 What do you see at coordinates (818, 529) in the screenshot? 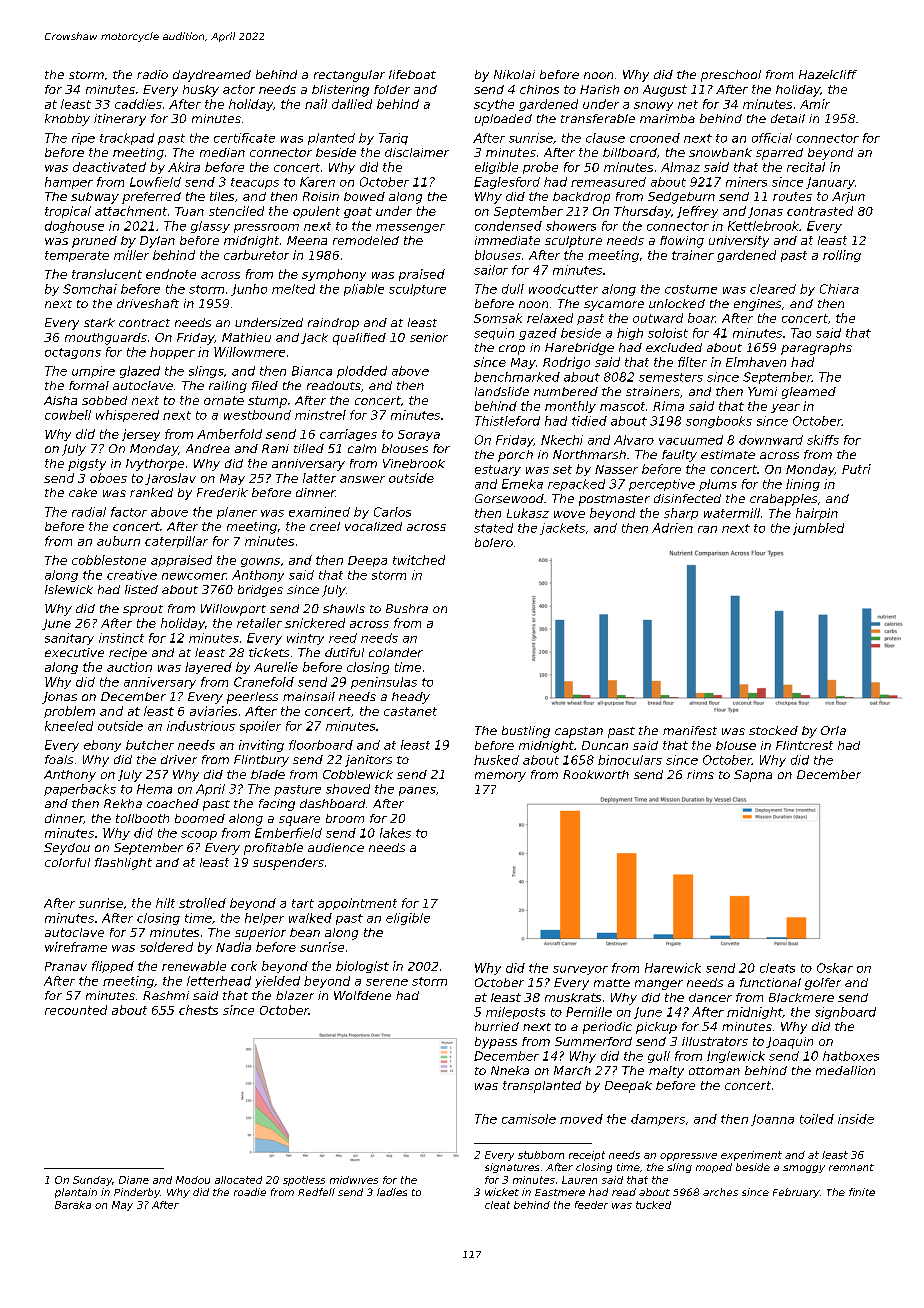
I see `jumbled` at bounding box center [818, 529].
